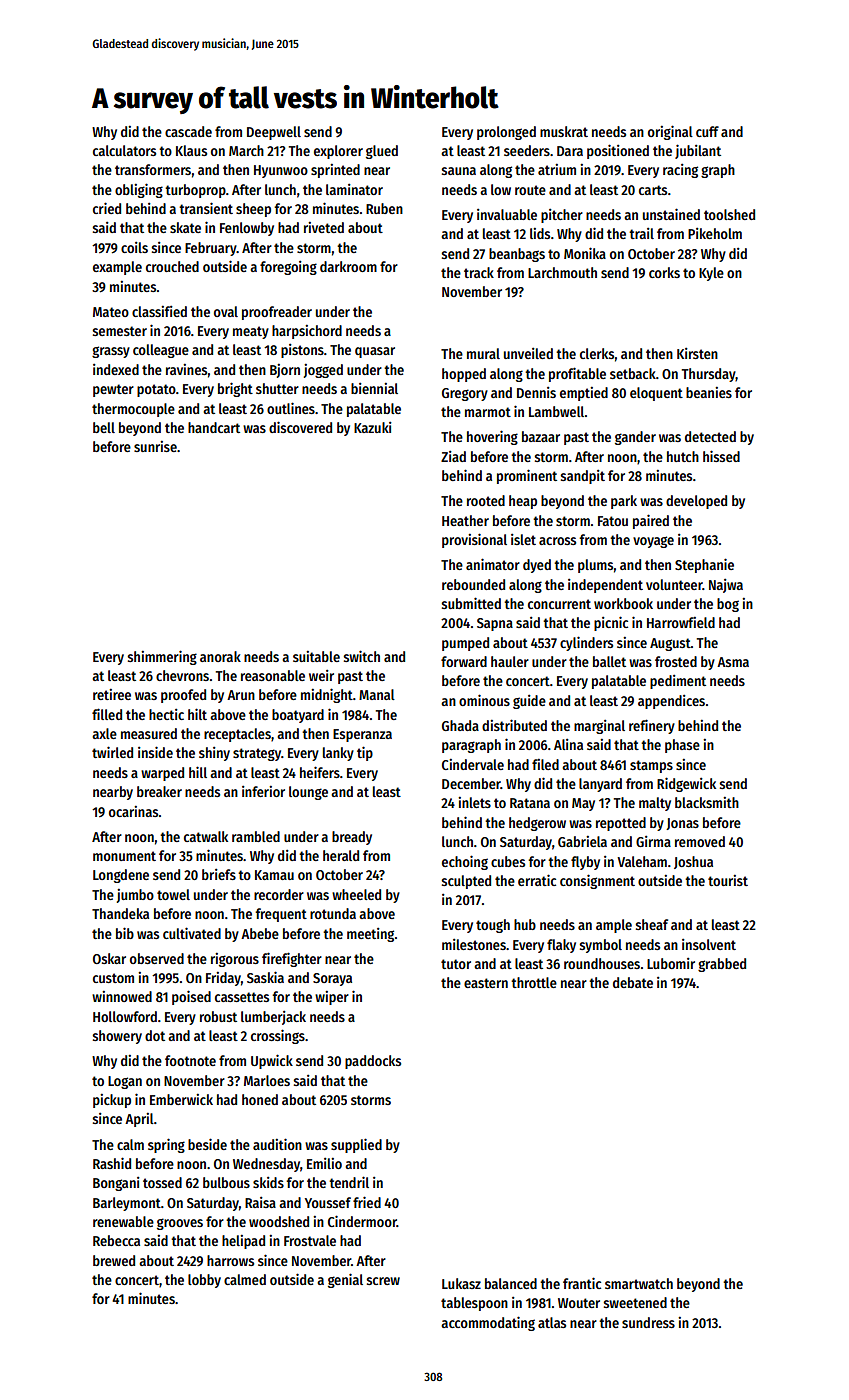 The width and height of the image is (849, 1400). Describe the element at coordinates (709, 375) in the image. I see `Thursday` at that location.
